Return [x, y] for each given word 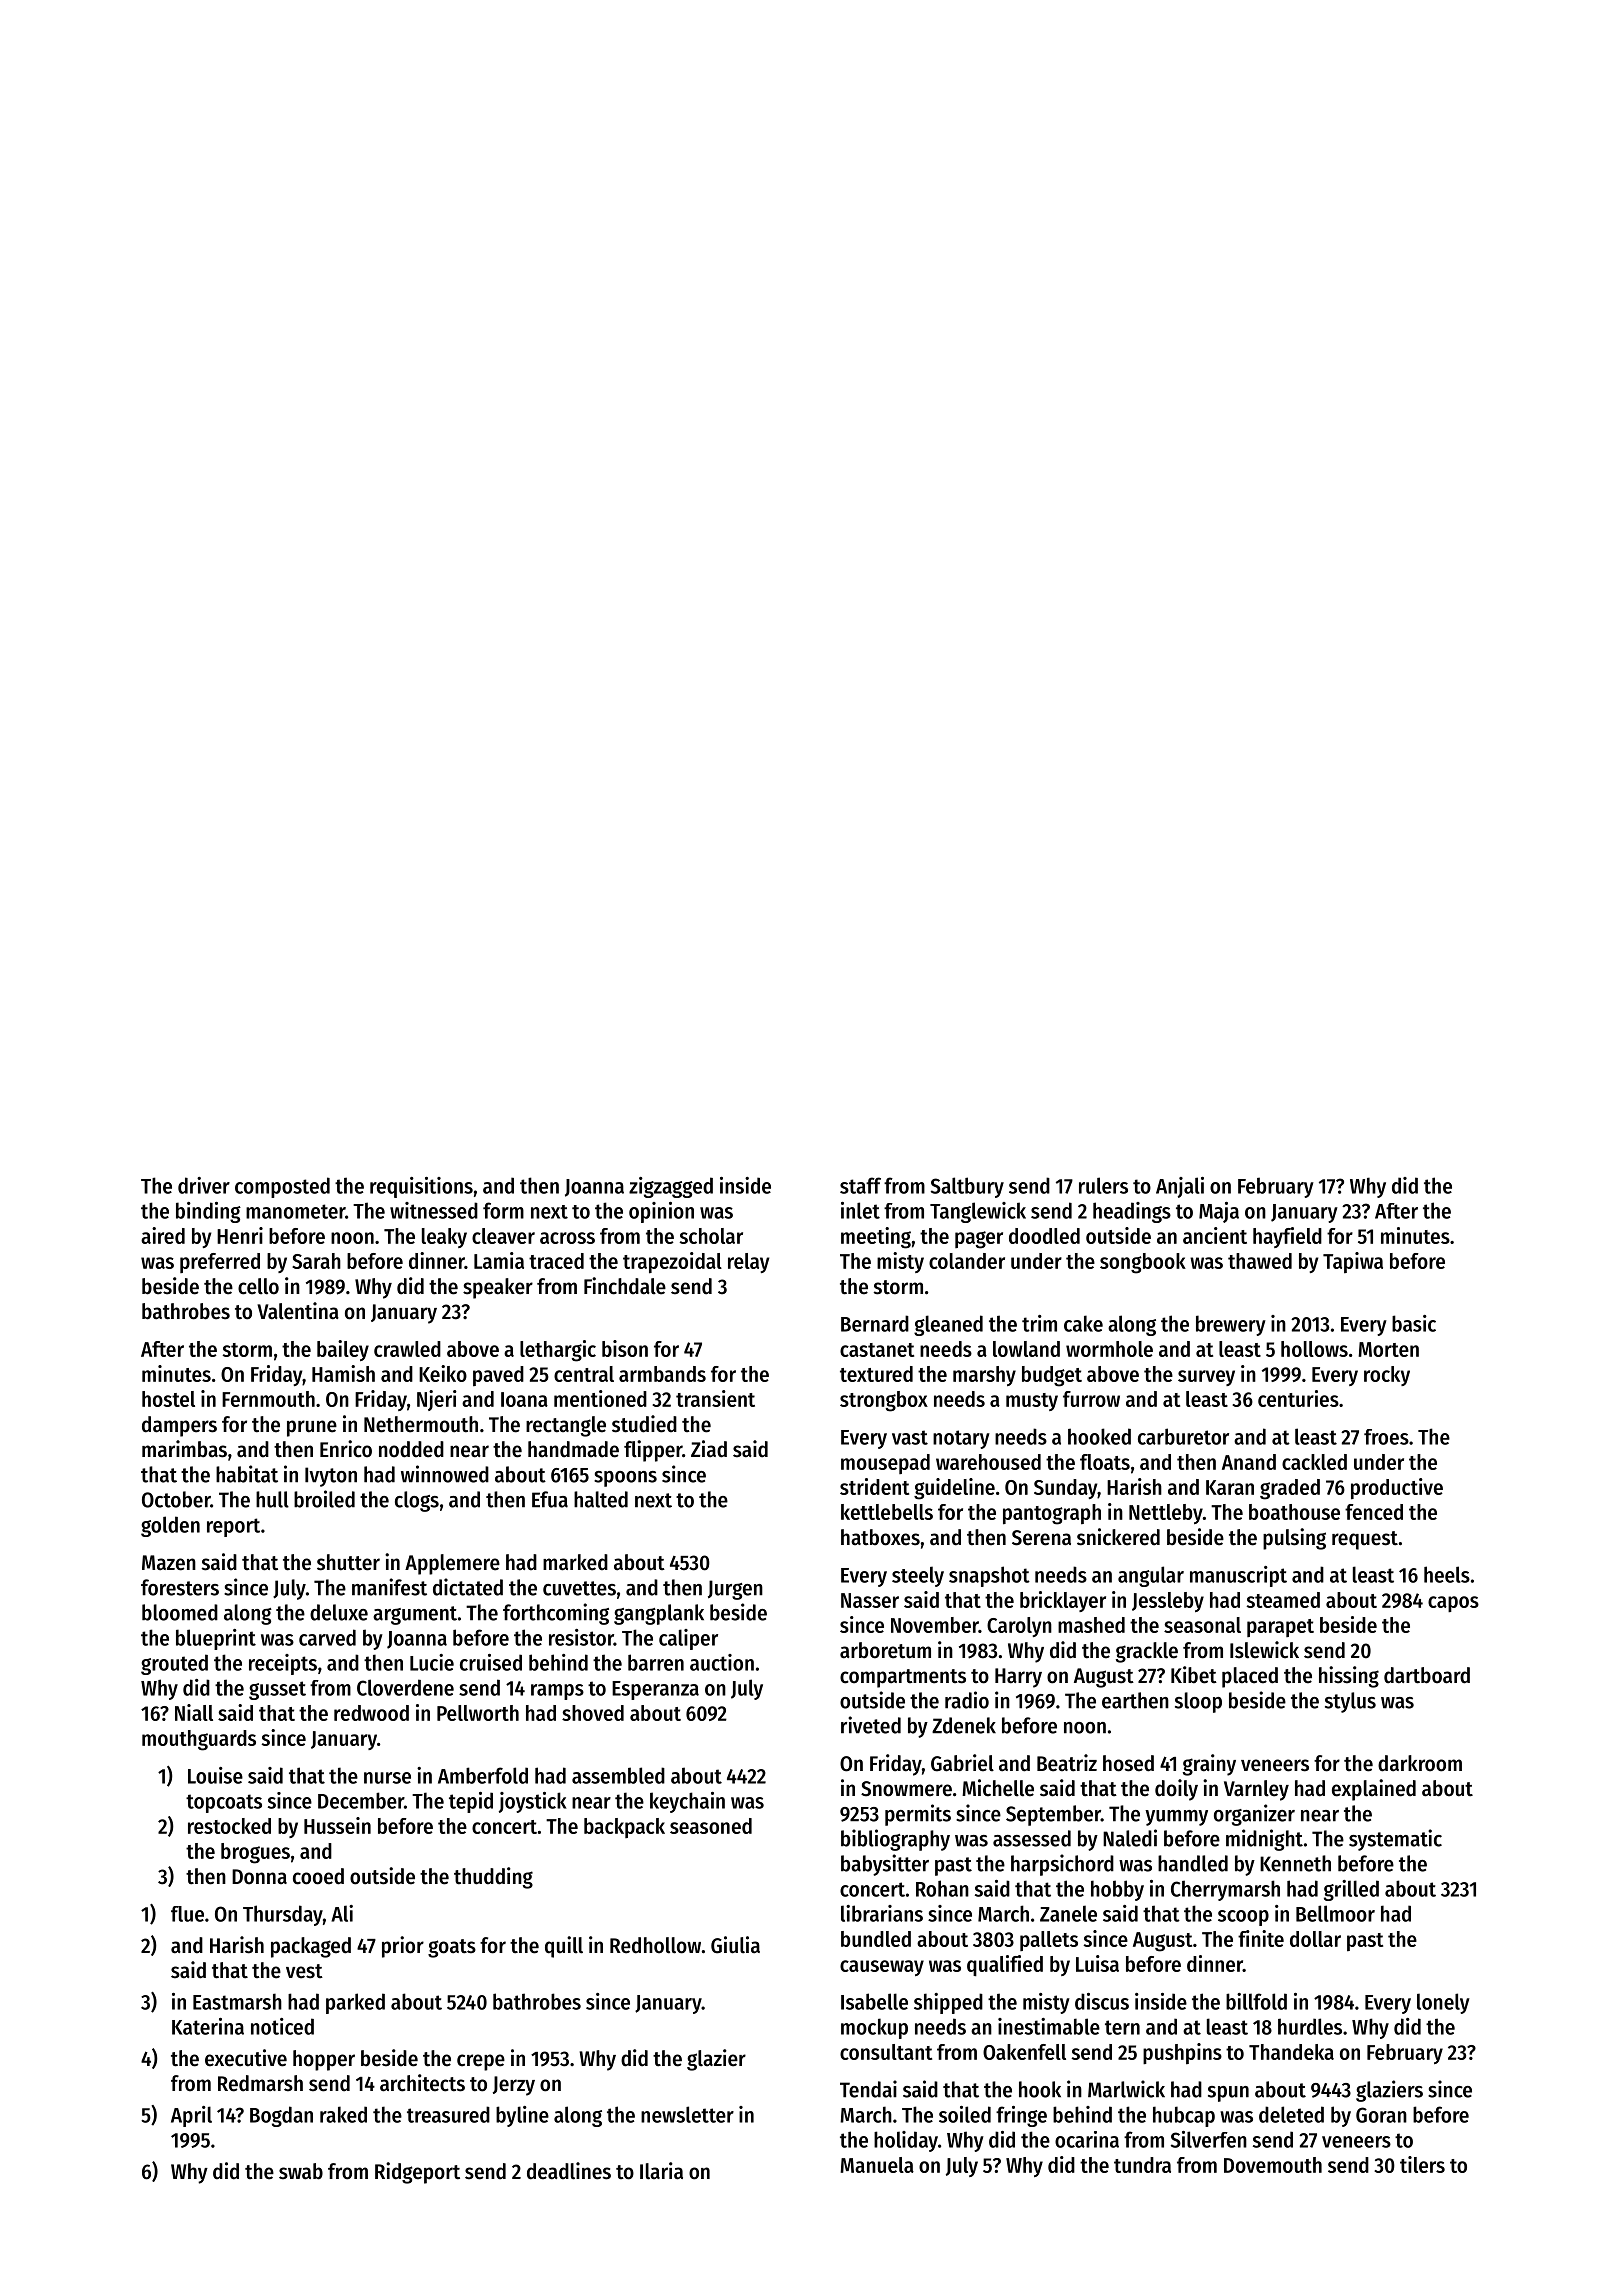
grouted [174, 1664]
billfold [1256, 2001]
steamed [1283, 1600]
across [567, 1238]
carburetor [1183, 1436]
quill [564, 1947]
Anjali [1180, 1187]
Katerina [208, 2026]
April [191, 2116]
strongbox [884, 1401]
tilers [1422, 2164]
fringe [1021, 2116]
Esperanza [655, 1690]
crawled [407, 1349]
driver [204, 1185]
